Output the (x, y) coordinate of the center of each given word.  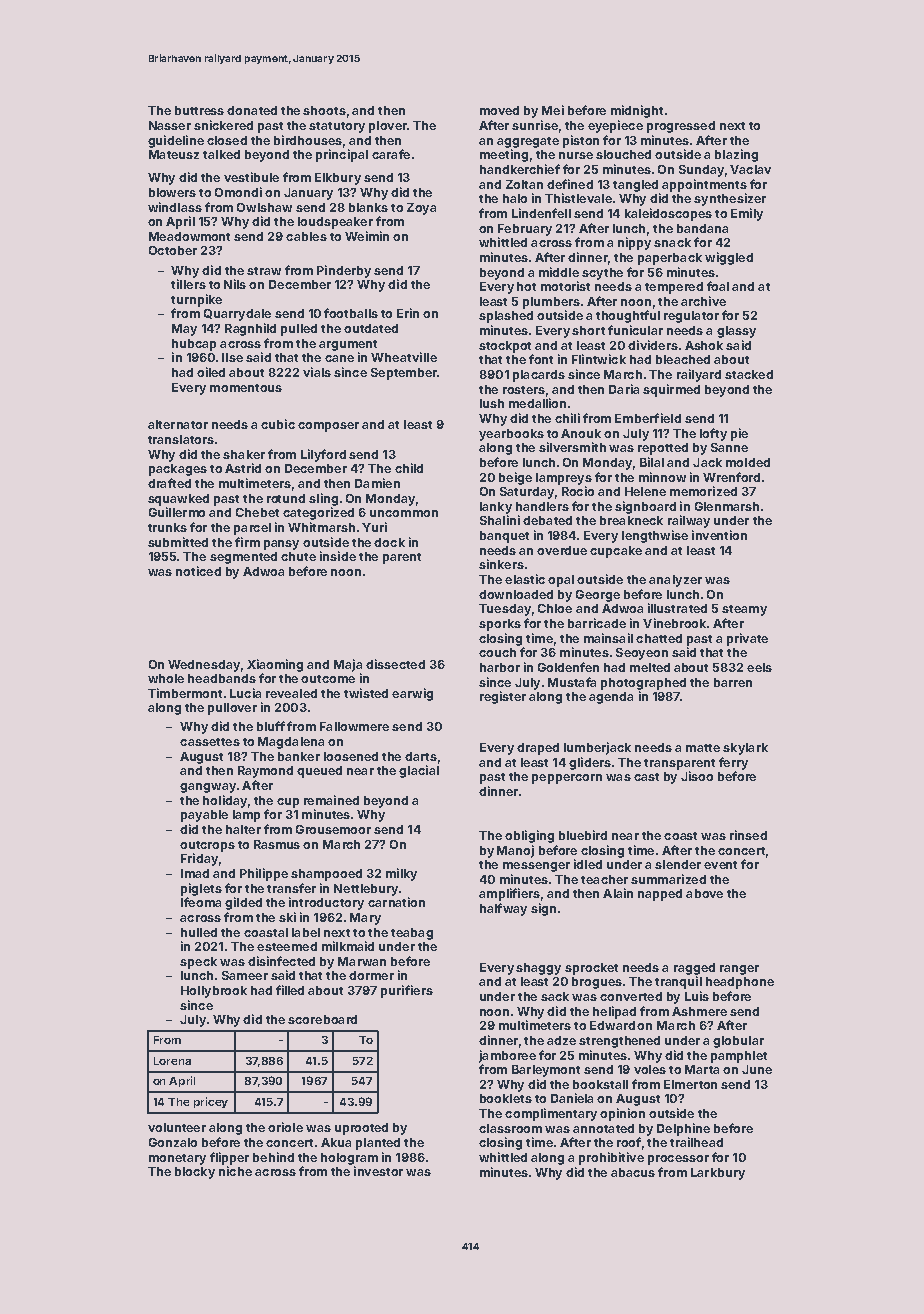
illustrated (677, 608)
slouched (623, 154)
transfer (291, 888)
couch (497, 652)
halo (515, 198)
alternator (178, 424)
